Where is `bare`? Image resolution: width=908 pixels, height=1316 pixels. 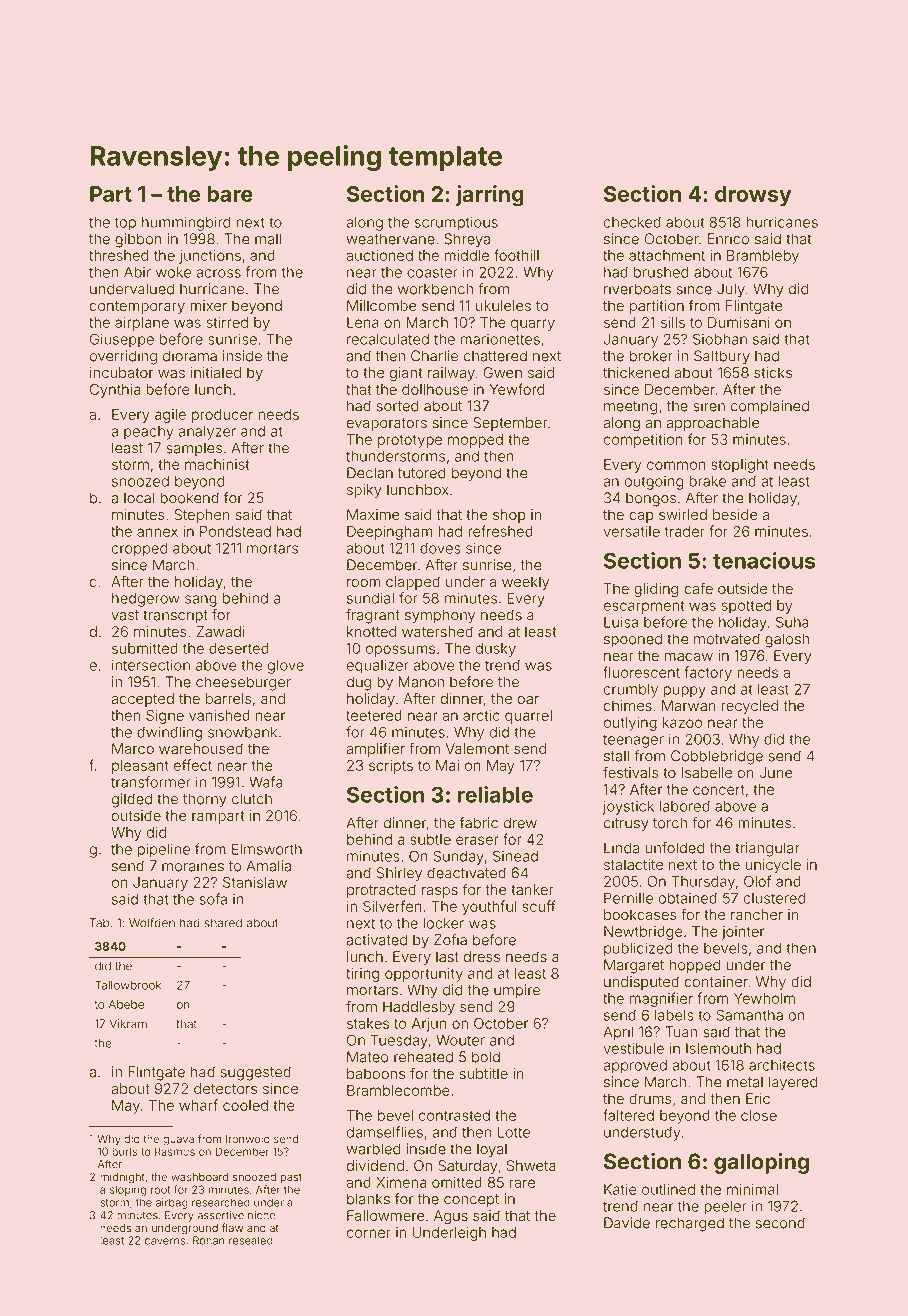
bare is located at coordinates (230, 194).
